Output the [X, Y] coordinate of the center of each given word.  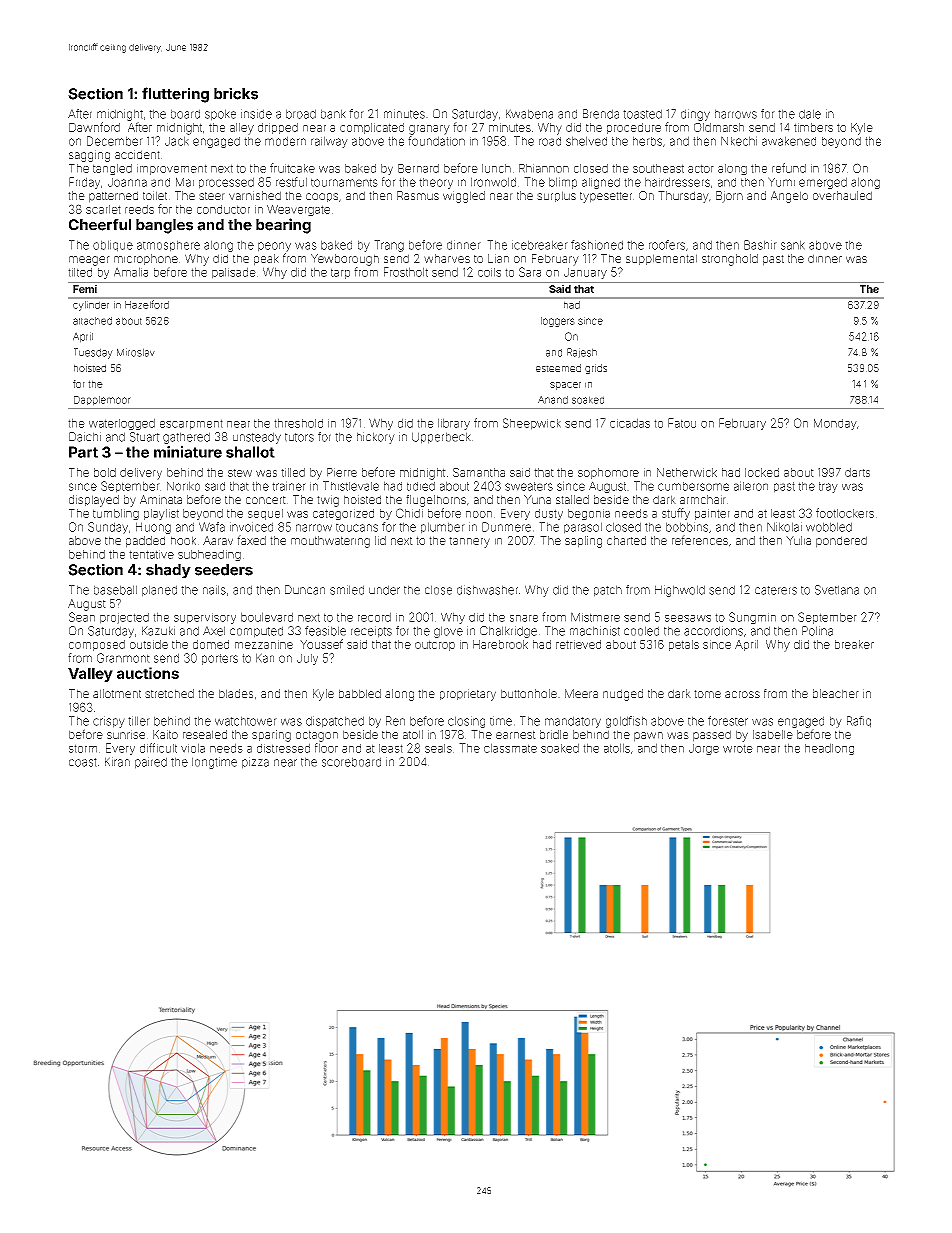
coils [489, 272]
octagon [317, 736]
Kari [265, 658]
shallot [250, 452]
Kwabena [529, 114]
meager [89, 261]
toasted [642, 114]
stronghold [730, 260]
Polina [817, 631]
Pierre [342, 472]
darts [857, 472]
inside [256, 114]
